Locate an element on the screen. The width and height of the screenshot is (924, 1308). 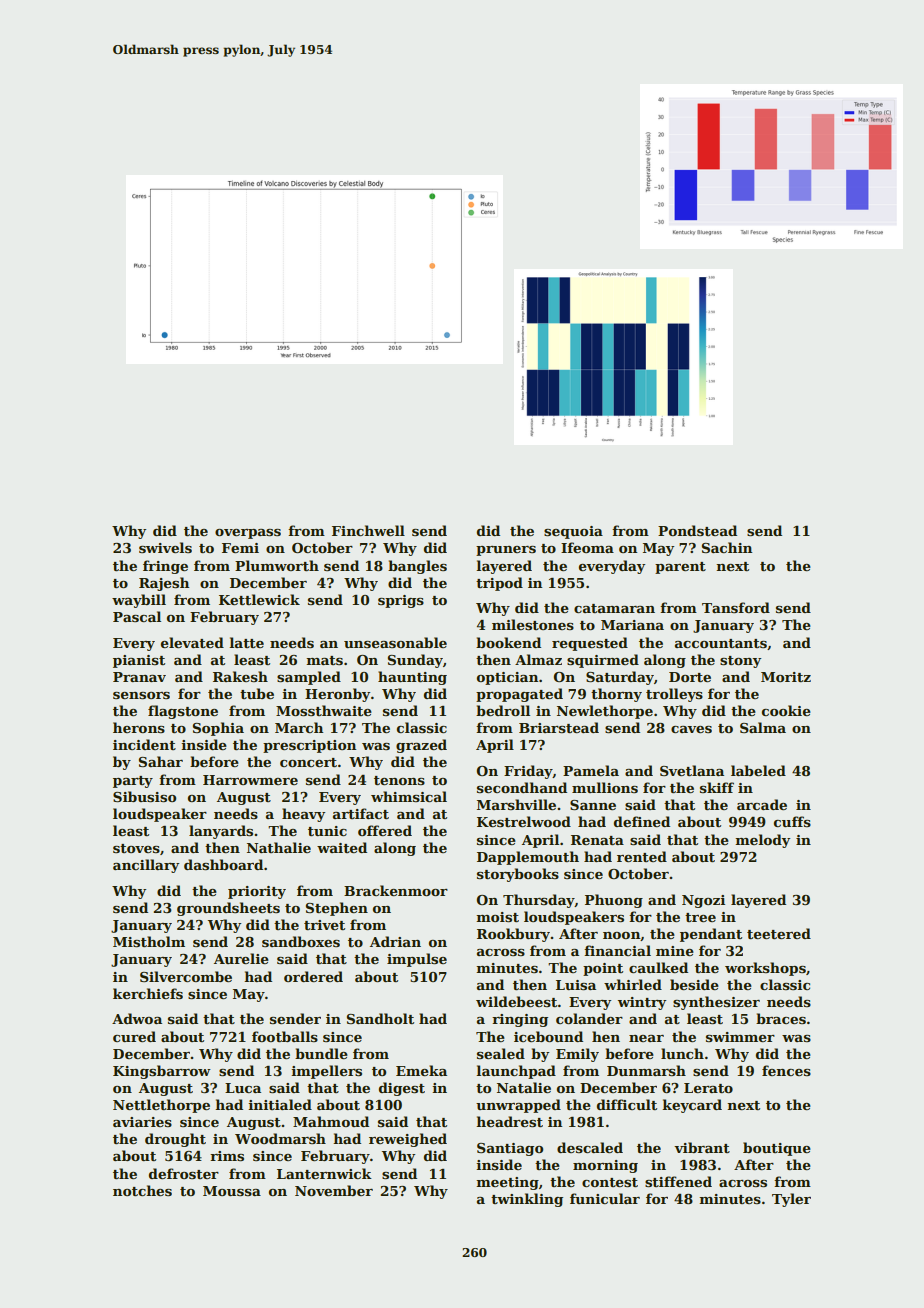
twinkling is located at coordinates (527, 1200).
